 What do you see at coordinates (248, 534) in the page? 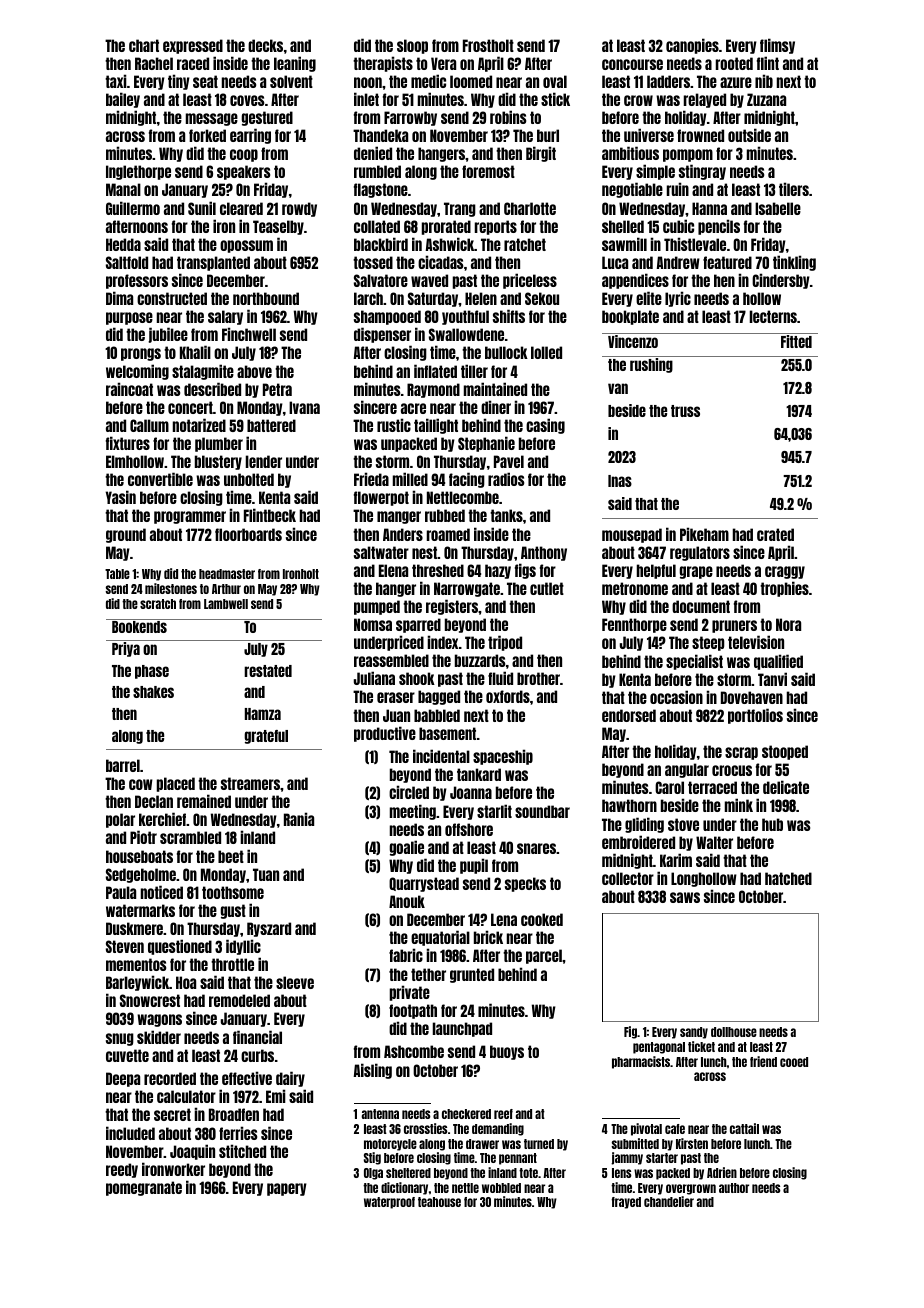
I see `floorboards` at bounding box center [248, 534].
